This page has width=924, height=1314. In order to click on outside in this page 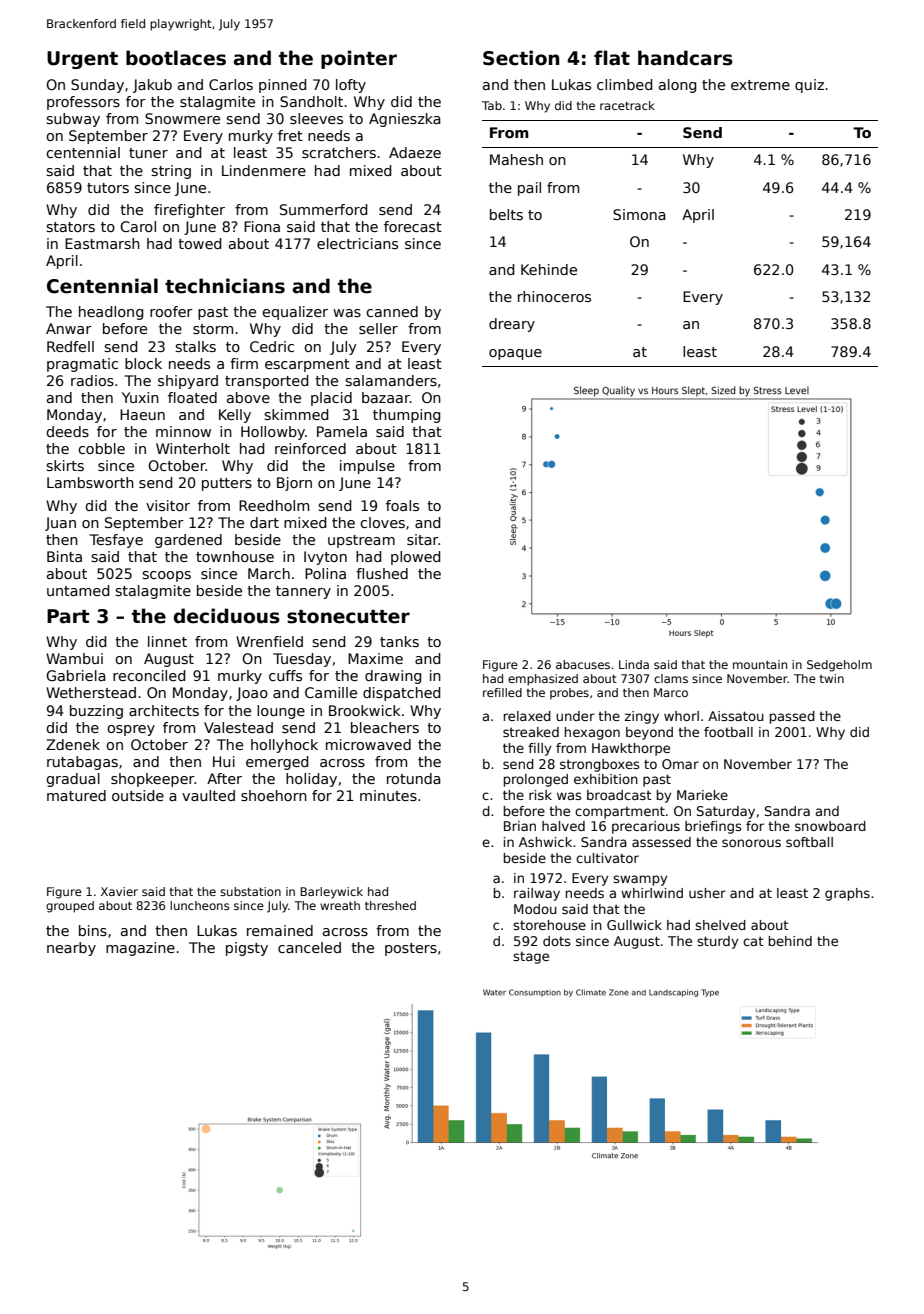, I will do `click(138, 795)`.
